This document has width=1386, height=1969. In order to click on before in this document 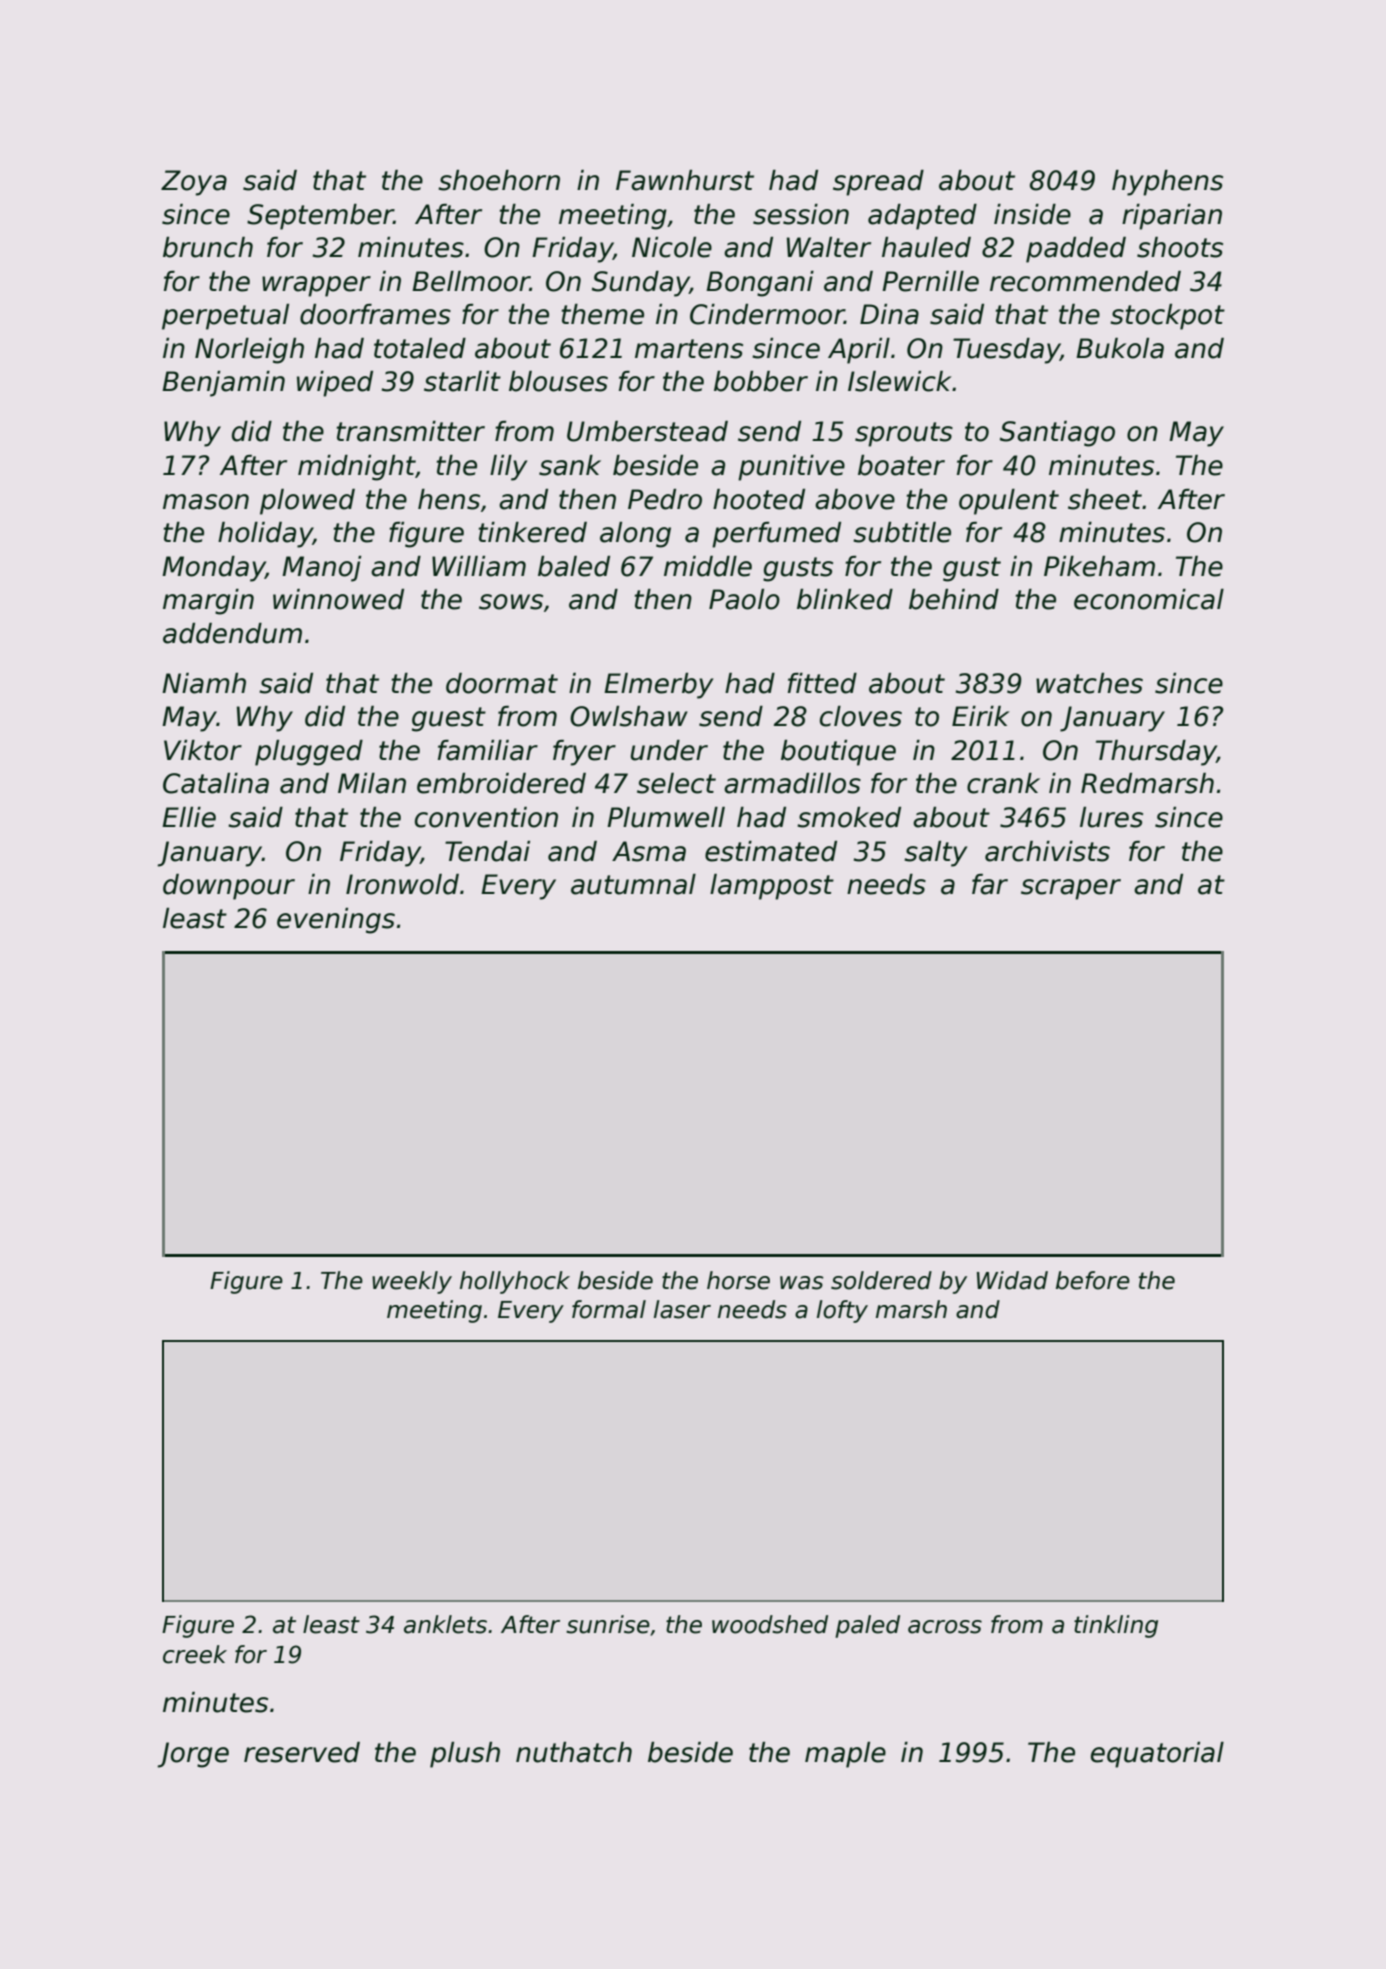, I will do `click(1093, 1280)`.
